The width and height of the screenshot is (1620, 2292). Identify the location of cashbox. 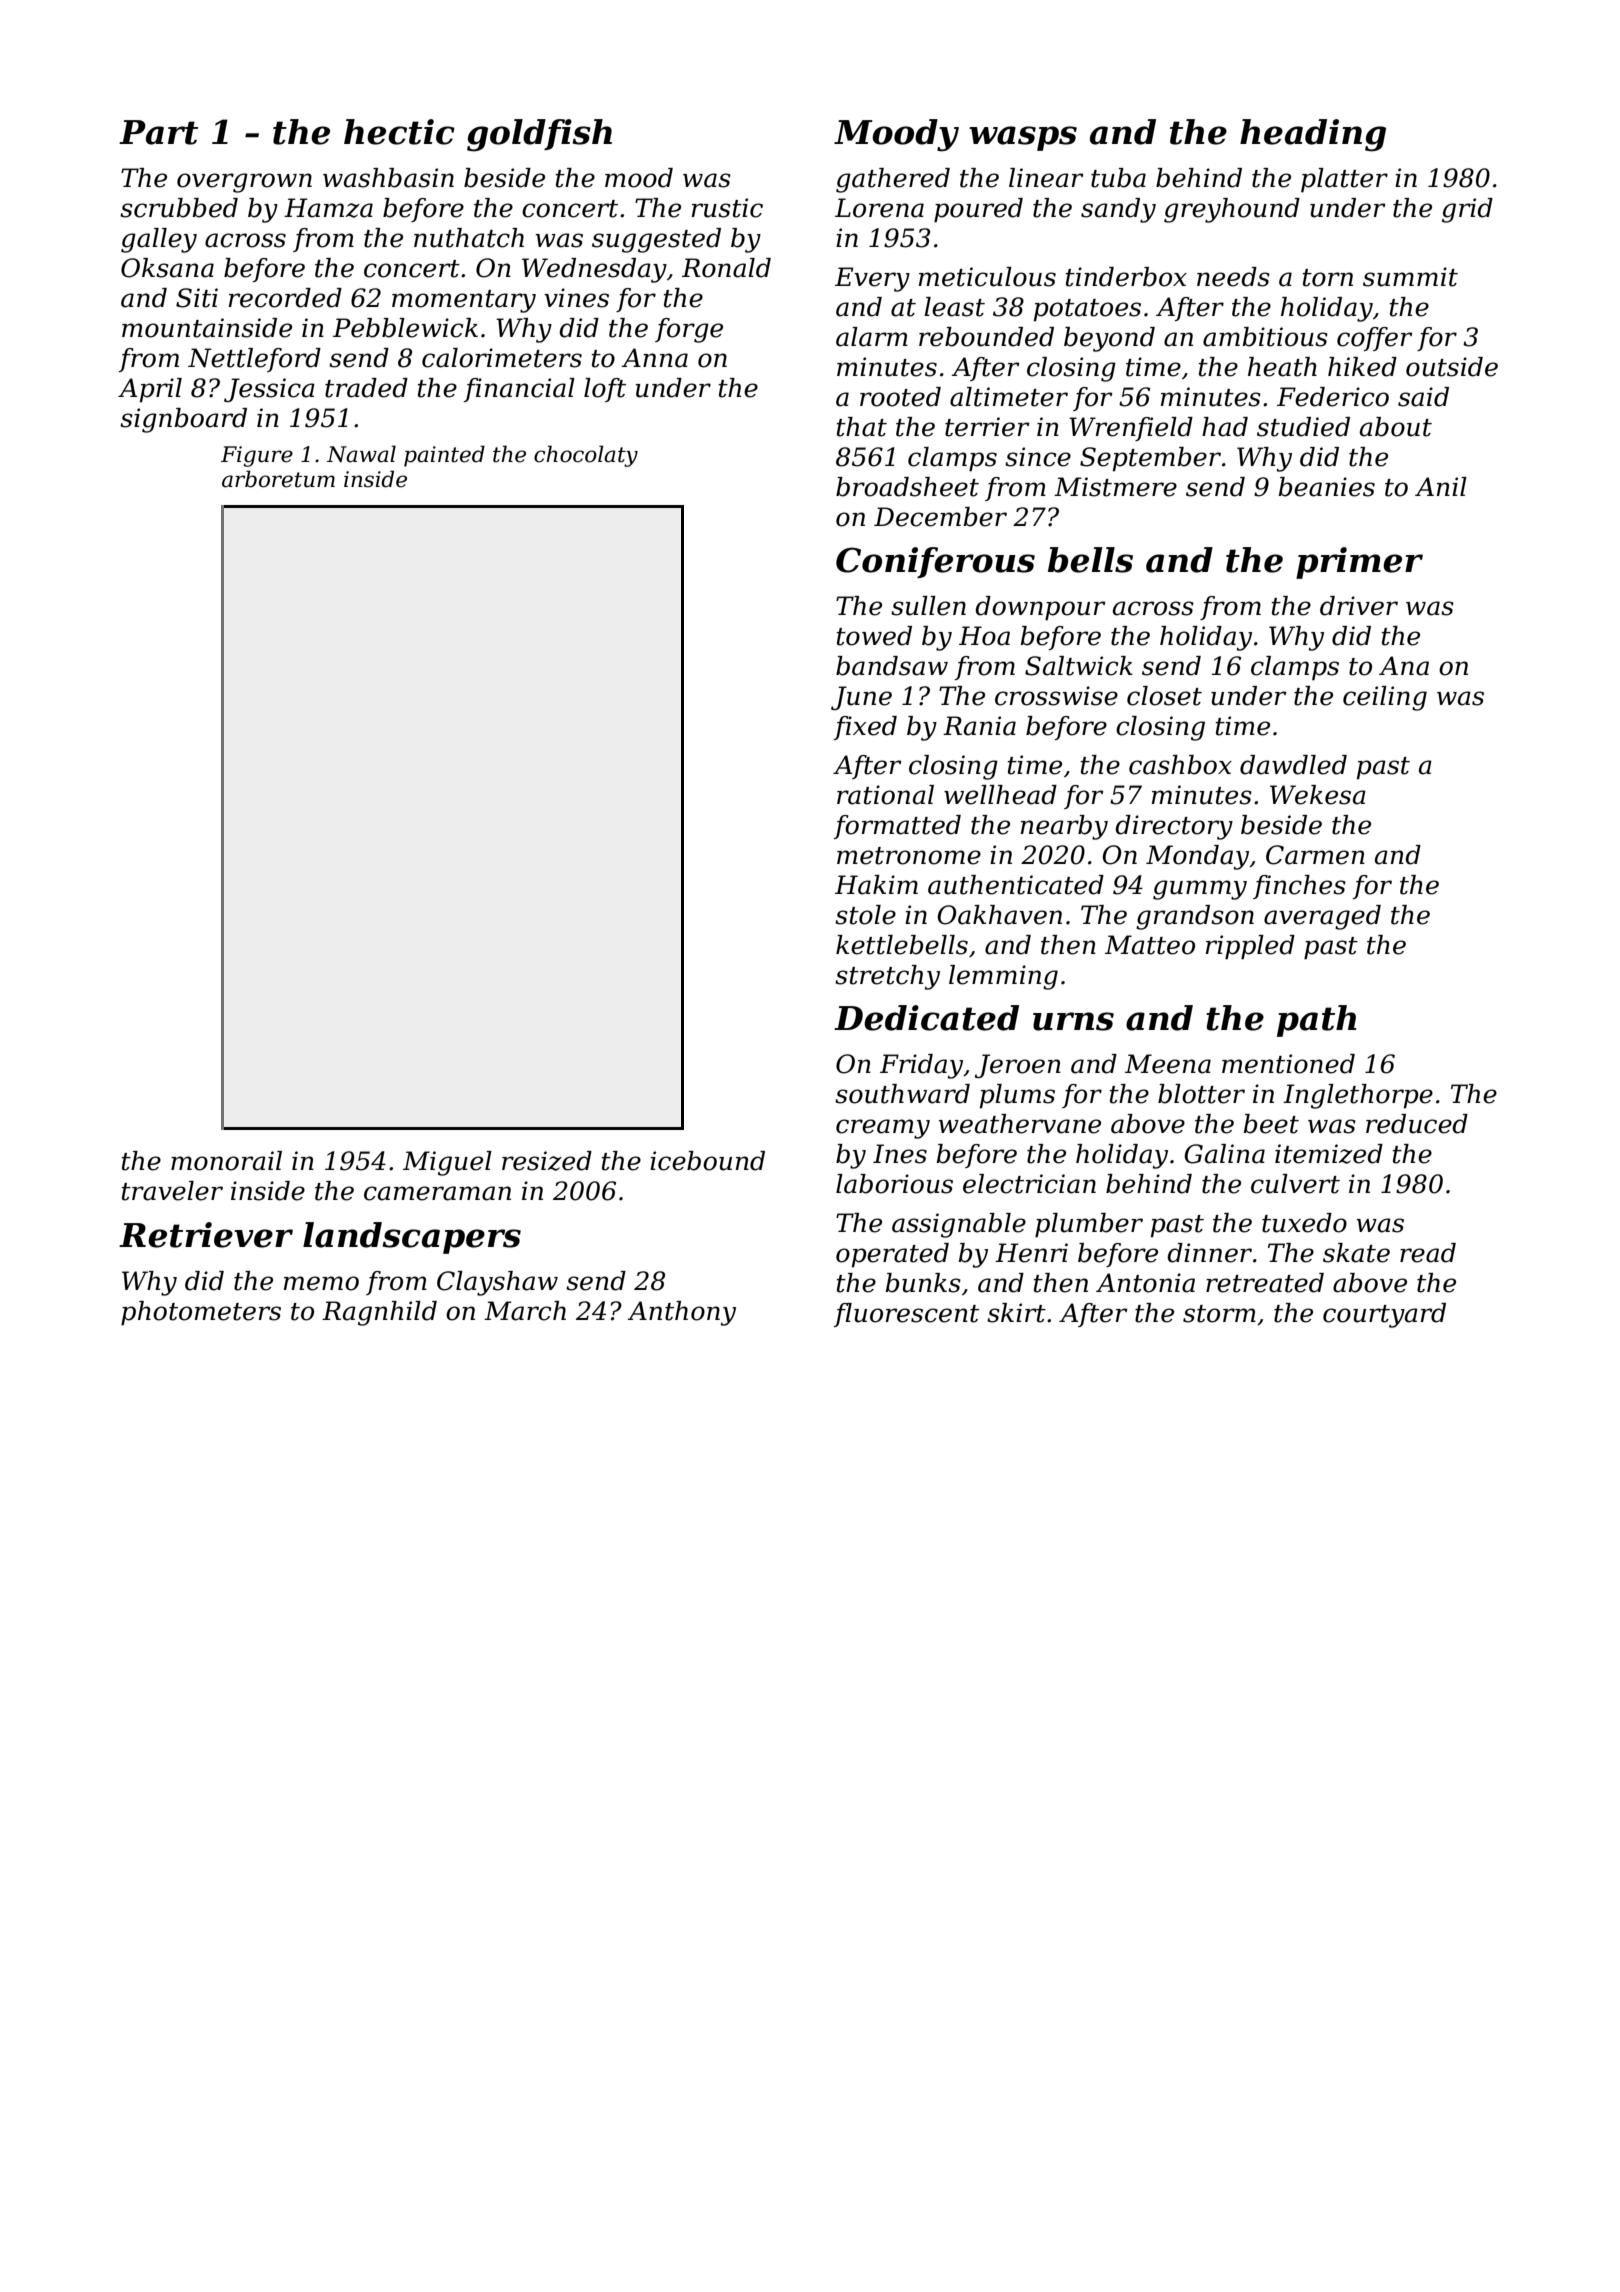
(1180, 765).
